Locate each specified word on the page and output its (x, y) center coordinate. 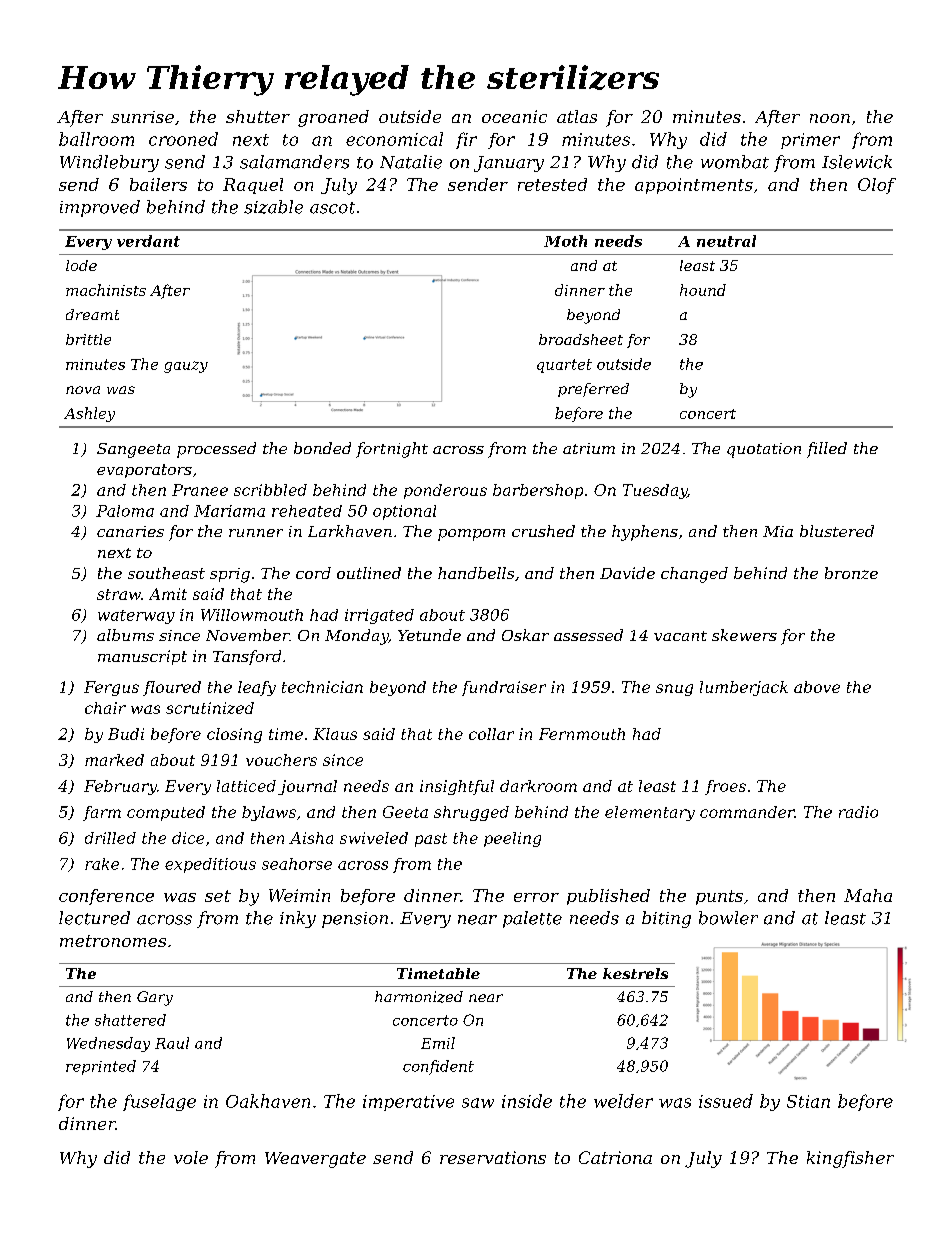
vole (191, 1157)
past (431, 840)
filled (827, 450)
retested (552, 184)
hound (703, 290)
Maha (868, 895)
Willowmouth (252, 615)
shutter (258, 116)
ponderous (445, 491)
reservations (493, 1157)
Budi (126, 734)
